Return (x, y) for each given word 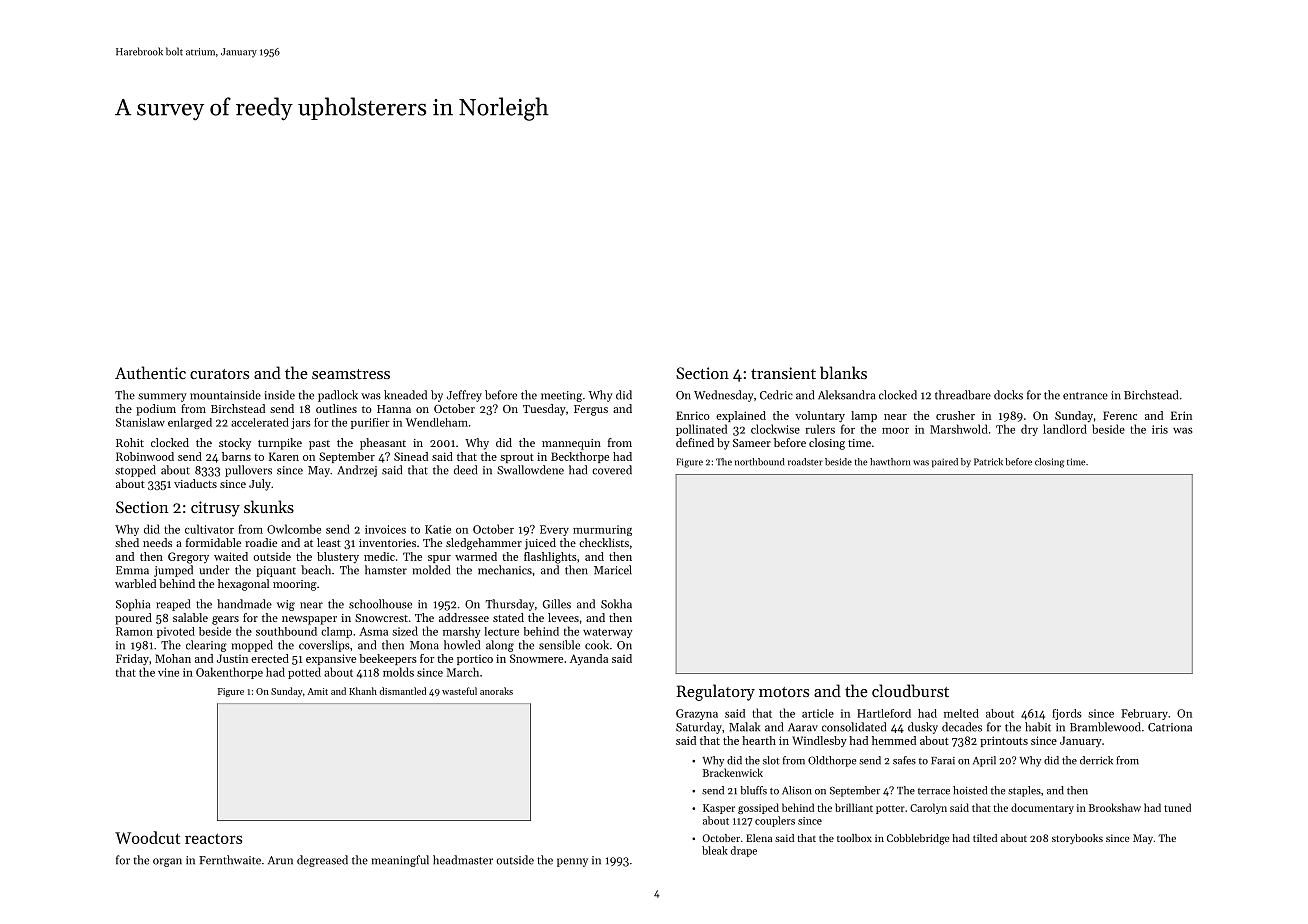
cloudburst (910, 690)
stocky (235, 444)
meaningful (400, 861)
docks (1008, 395)
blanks (843, 372)
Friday (132, 659)
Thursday (510, 605)
